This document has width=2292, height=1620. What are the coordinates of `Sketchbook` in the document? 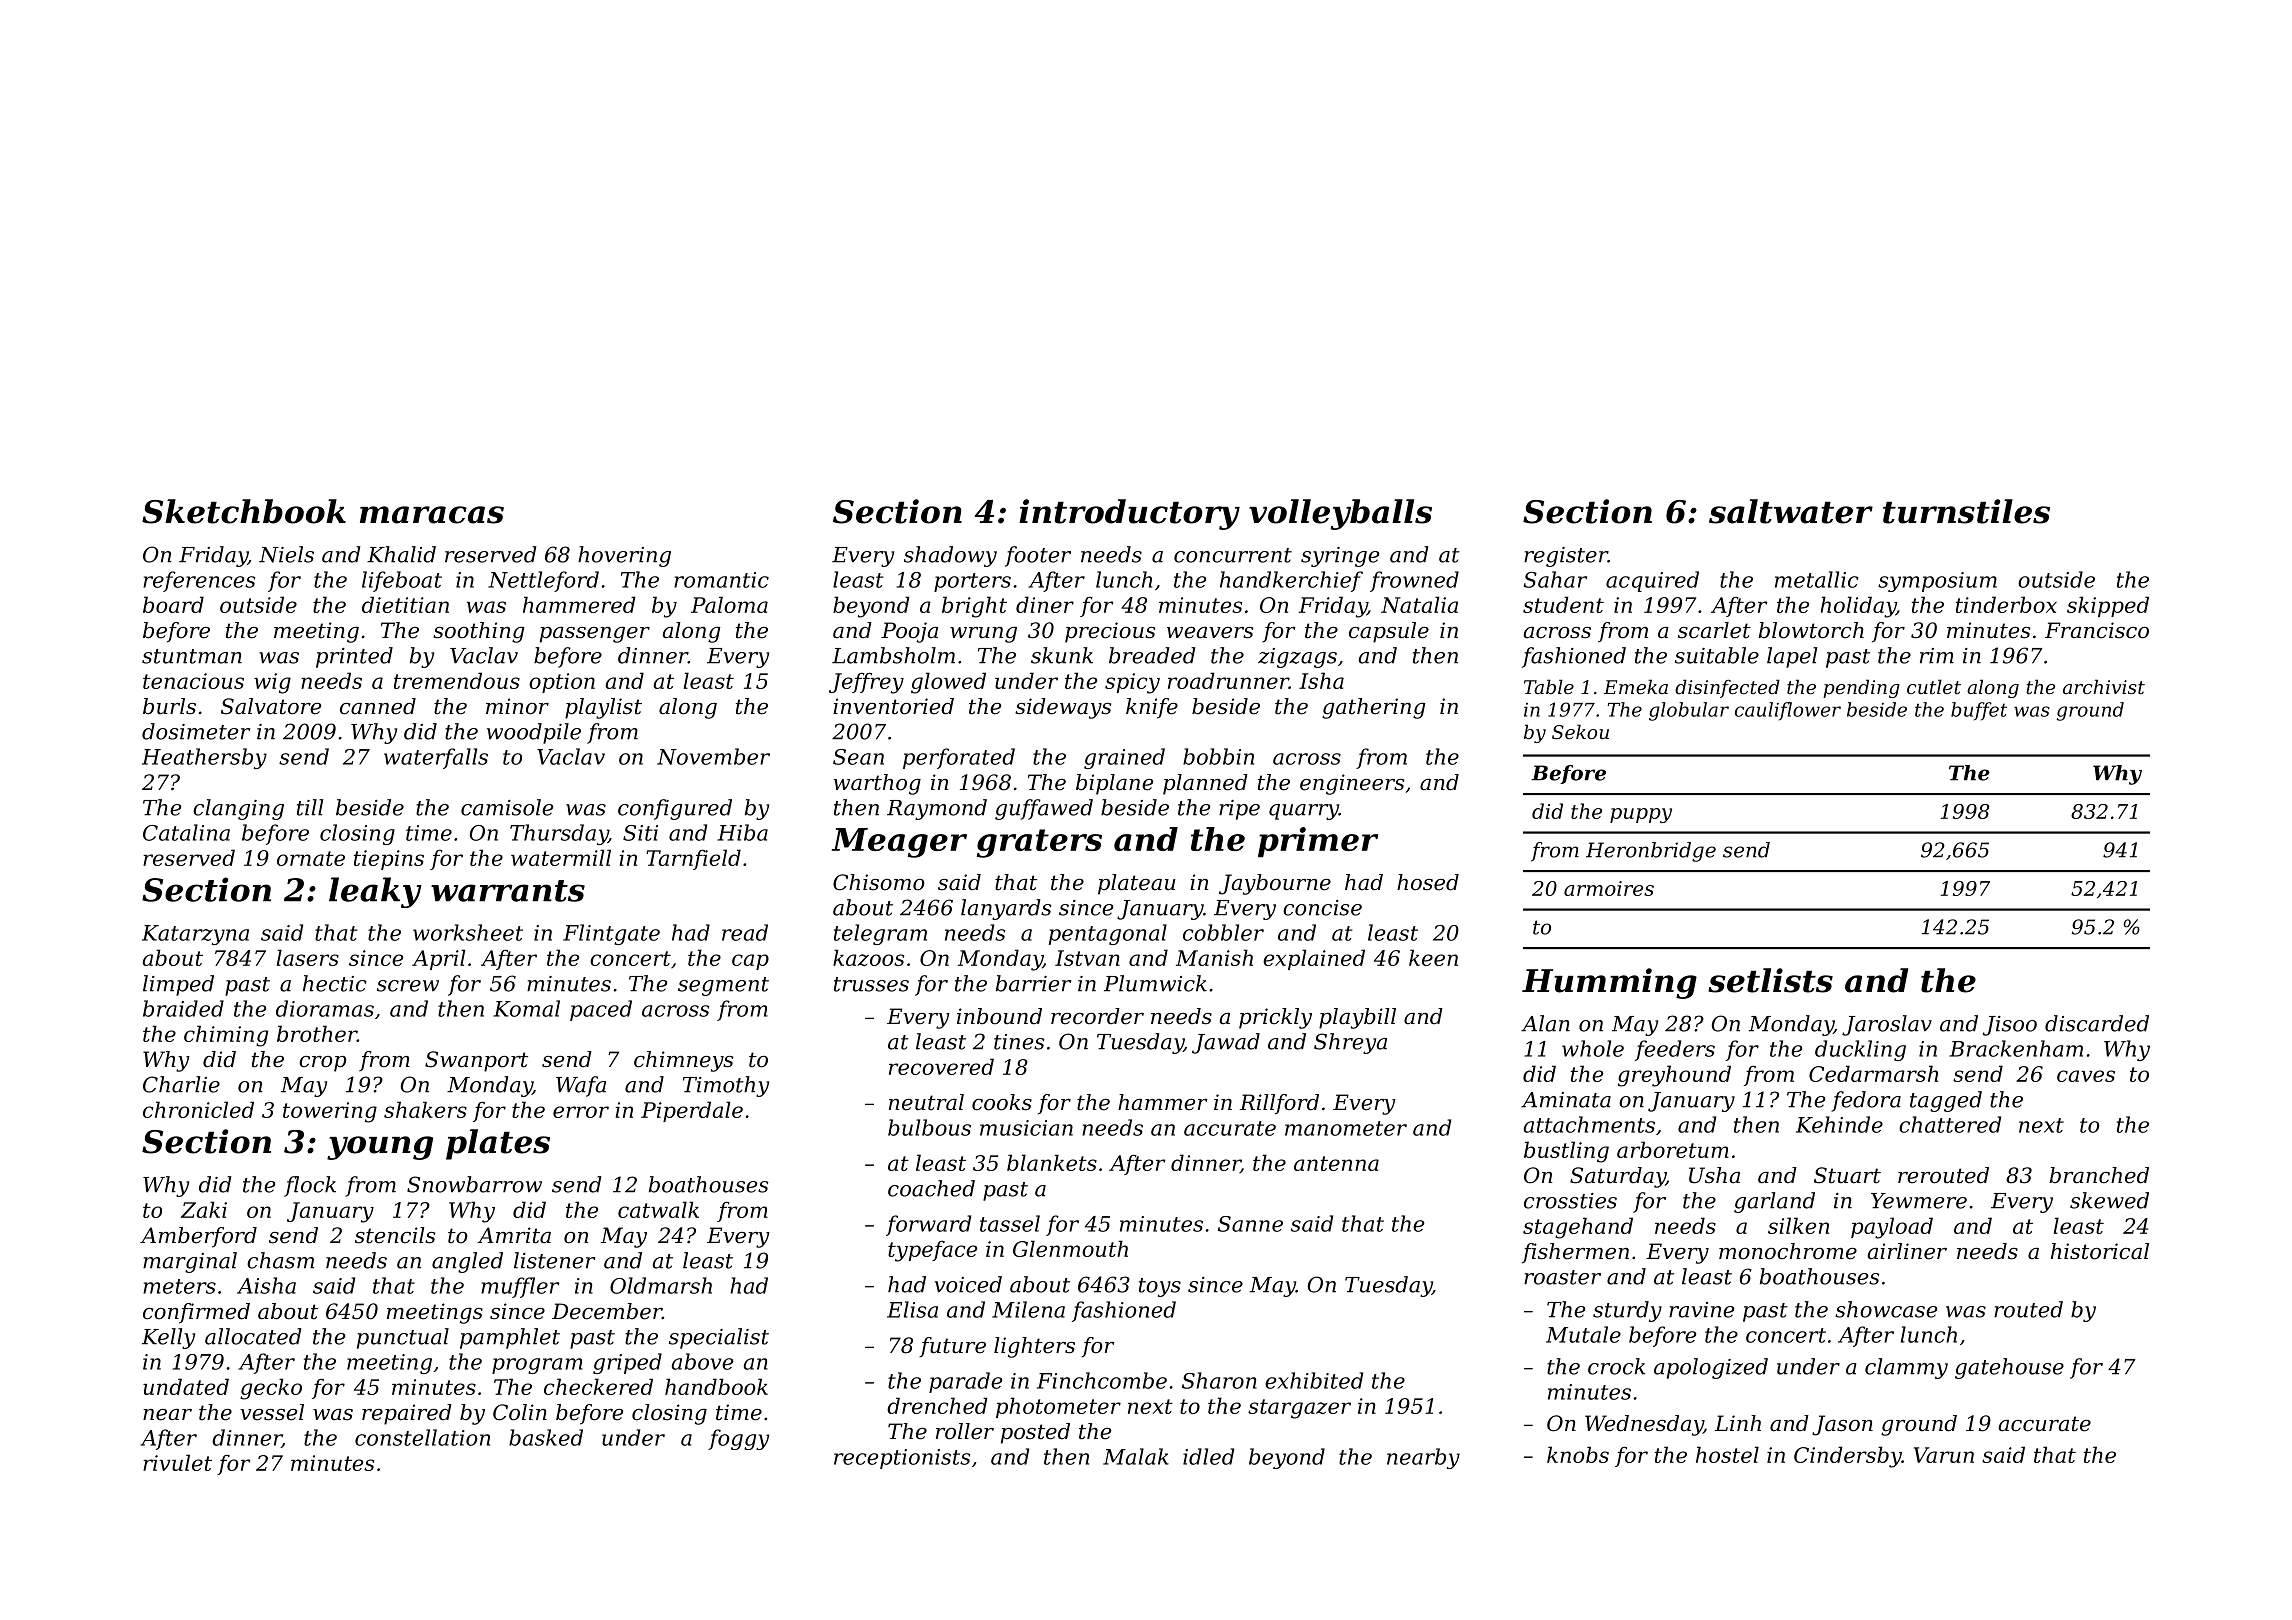 It's located at (244, 511).
